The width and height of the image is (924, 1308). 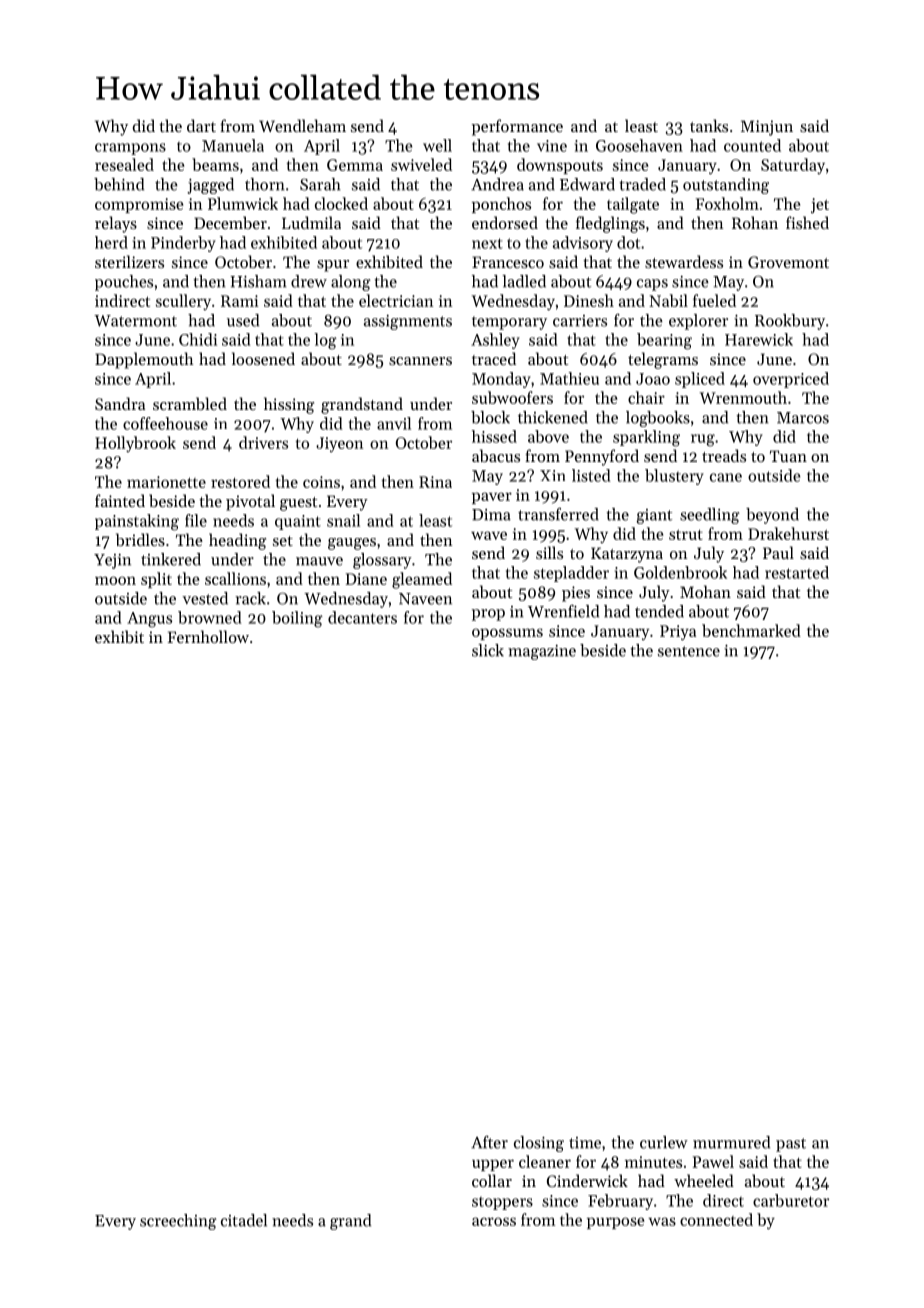 What do you see at coordinates (767, 128) in the image?
I see `Minjun` at bounding box center [767, 128].
